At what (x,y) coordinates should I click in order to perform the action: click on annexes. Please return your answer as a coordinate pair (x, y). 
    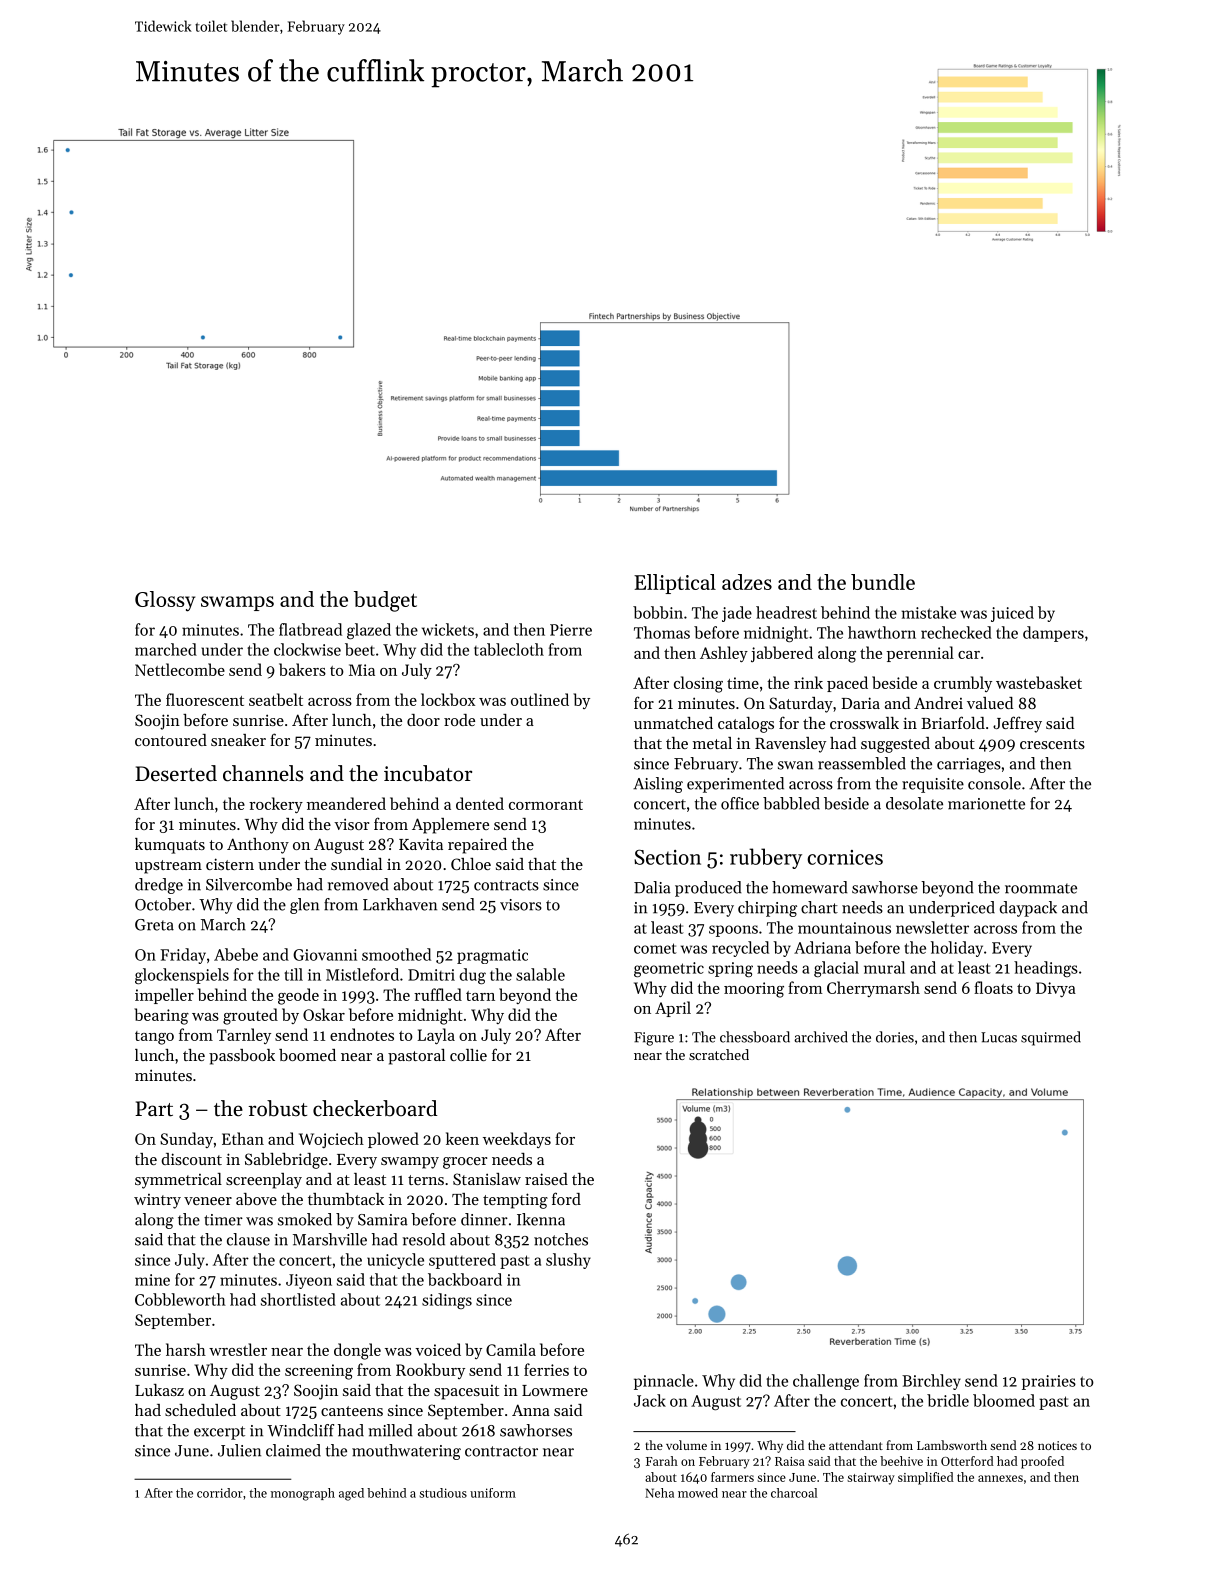
    Looking at the image, I should click on (1000, 1478).
